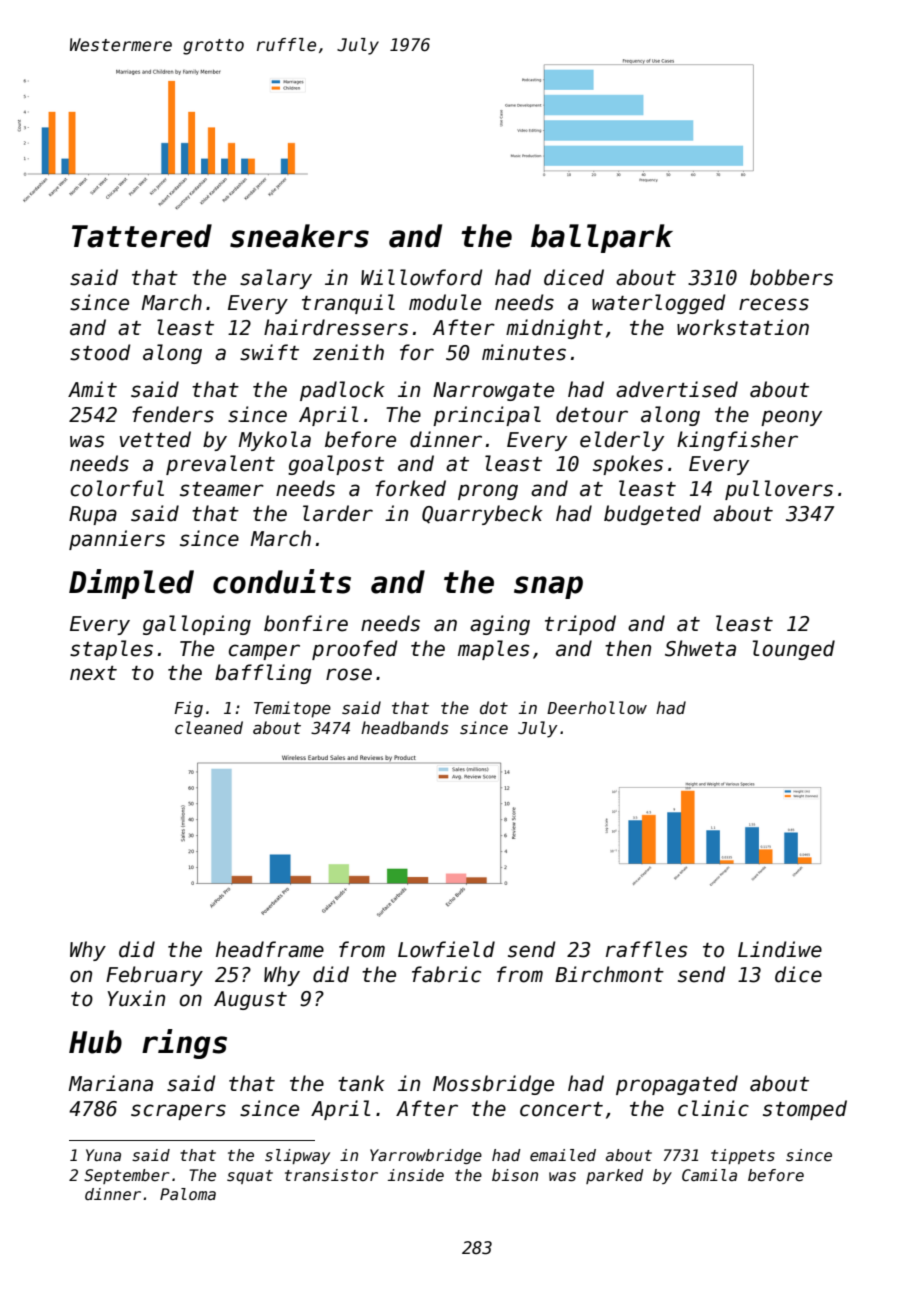 This screenshot has height=1308, width=924. What do you see at coordinates (493, 391) in the screenshot?
I see `Narrowgate` at bounding box center [493, 391].
